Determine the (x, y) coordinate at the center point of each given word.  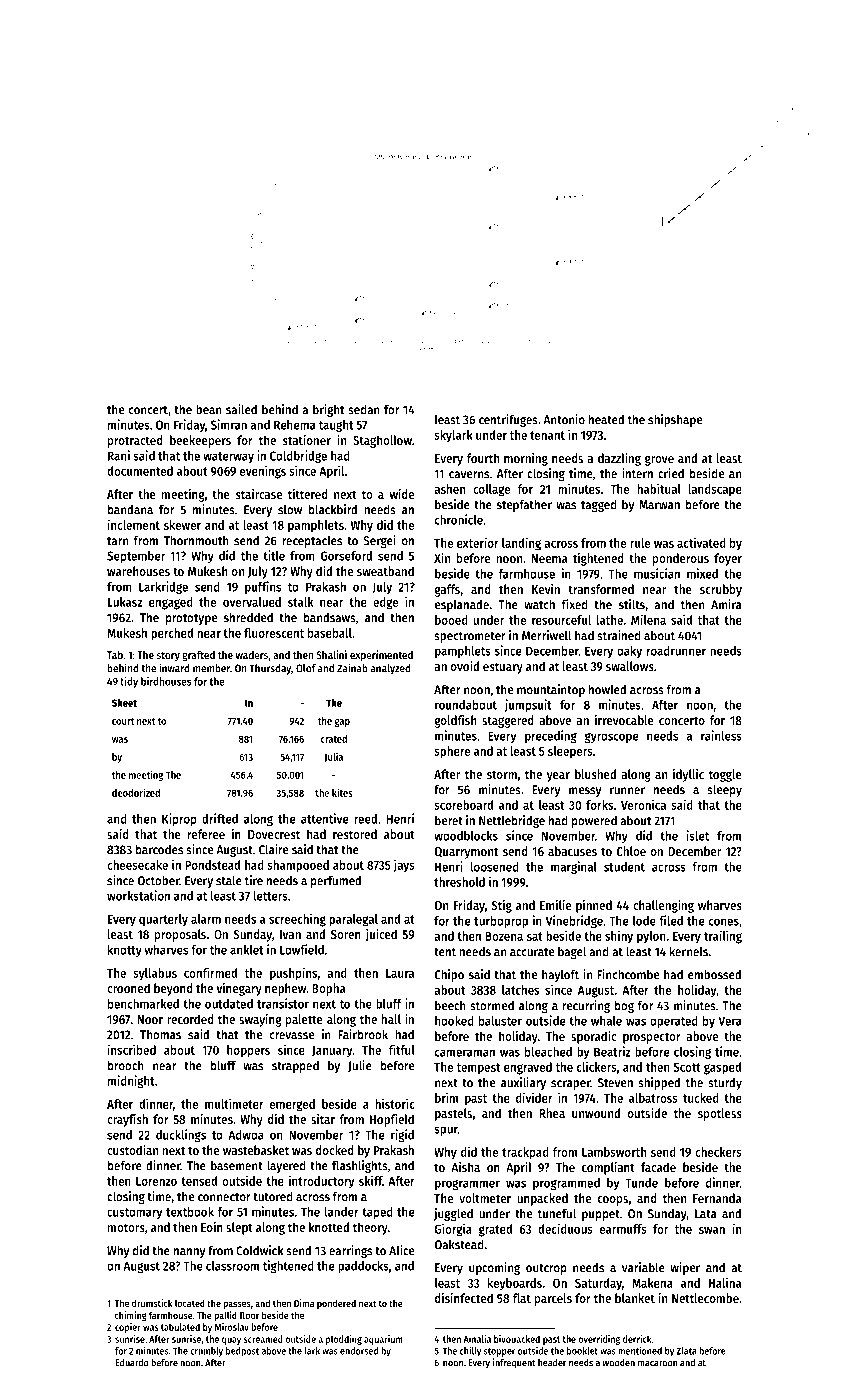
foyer (728, 559)
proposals (180, 935)
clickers (597, 1066)
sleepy (724, 790)
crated (334, 739)
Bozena (504, 936)
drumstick (152, 1303)
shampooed (298, 866)
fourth (483, 458)
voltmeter (485, 1198)
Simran (229, 424)
